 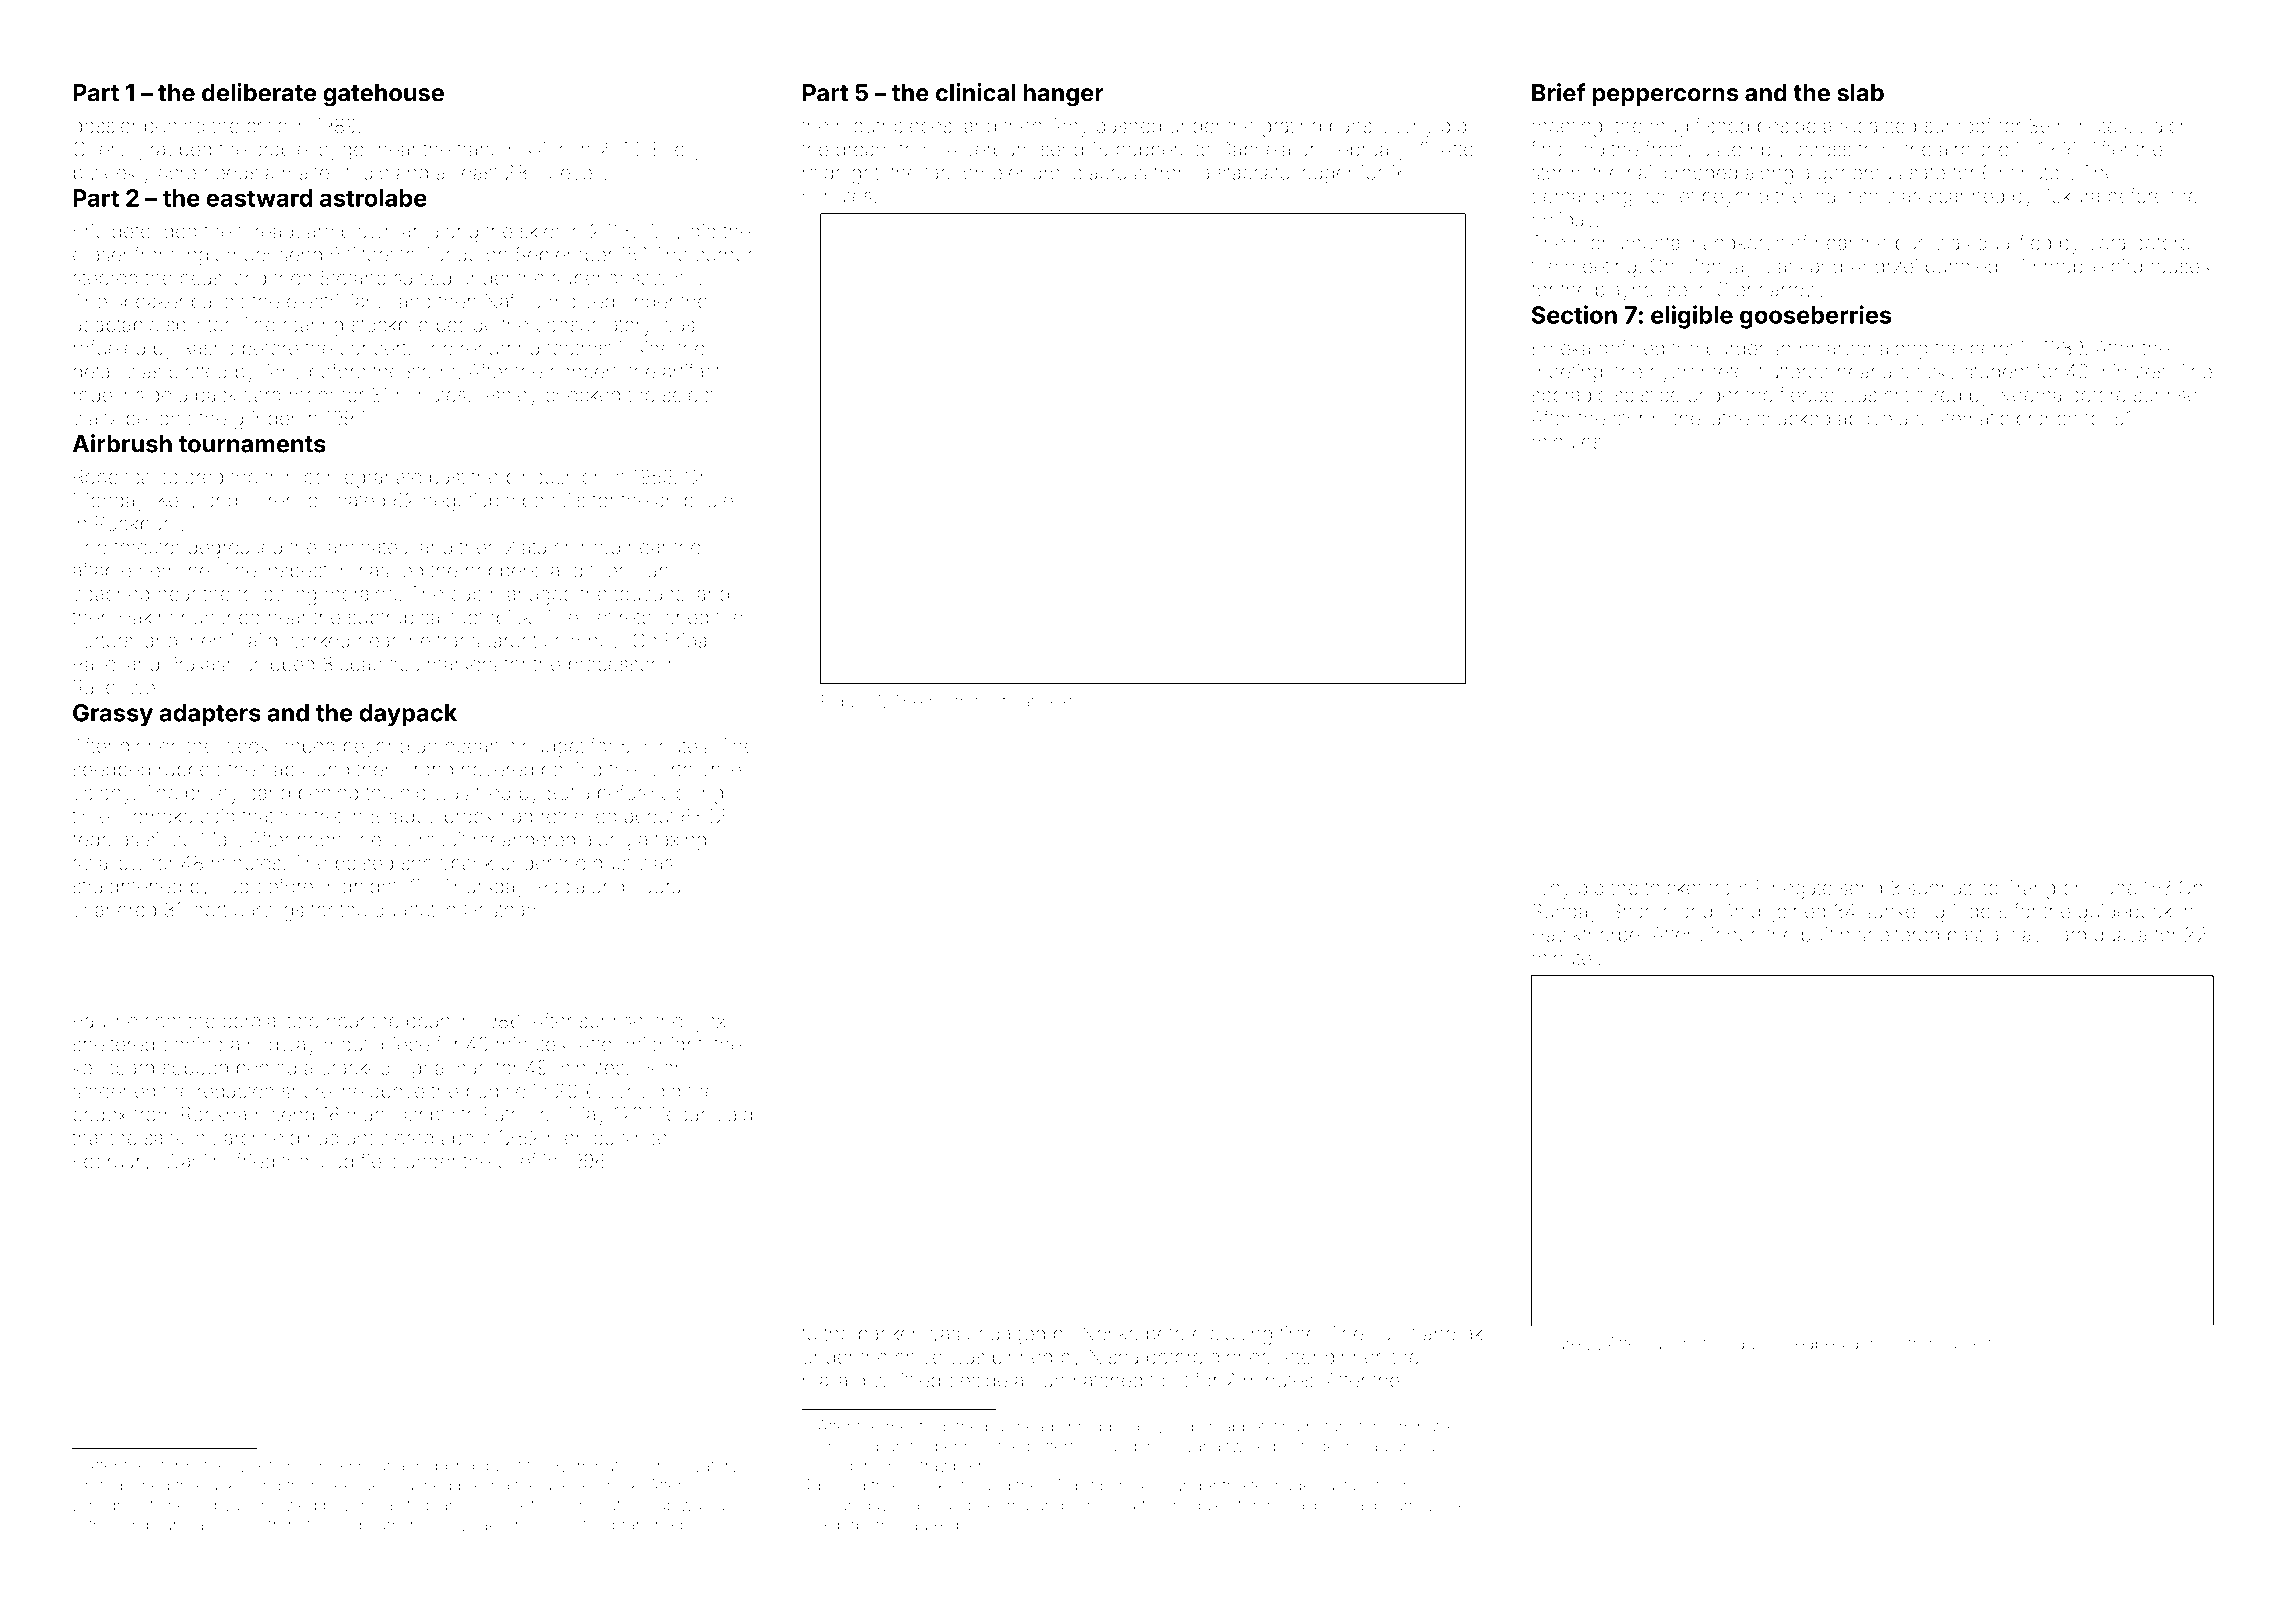 What do you see at coordinates (1729, 418) in the screenshot?
I see `lathe` at bounding box center [1729, 418].
